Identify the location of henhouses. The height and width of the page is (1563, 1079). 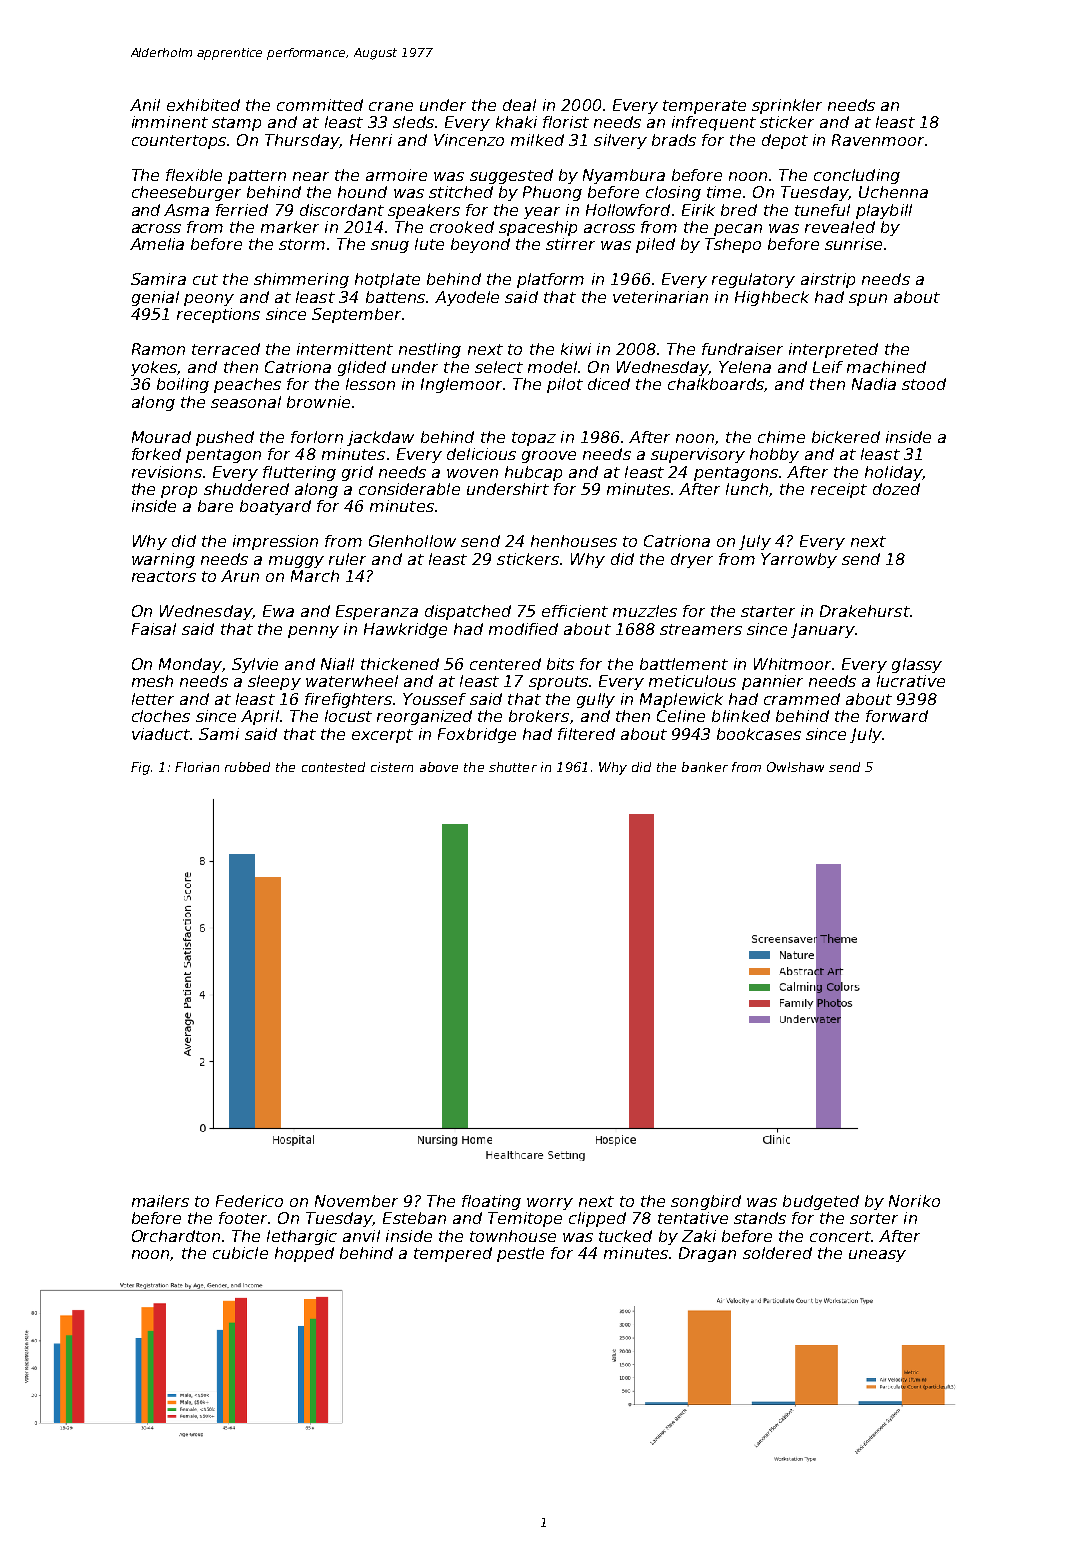
(574, 541).
